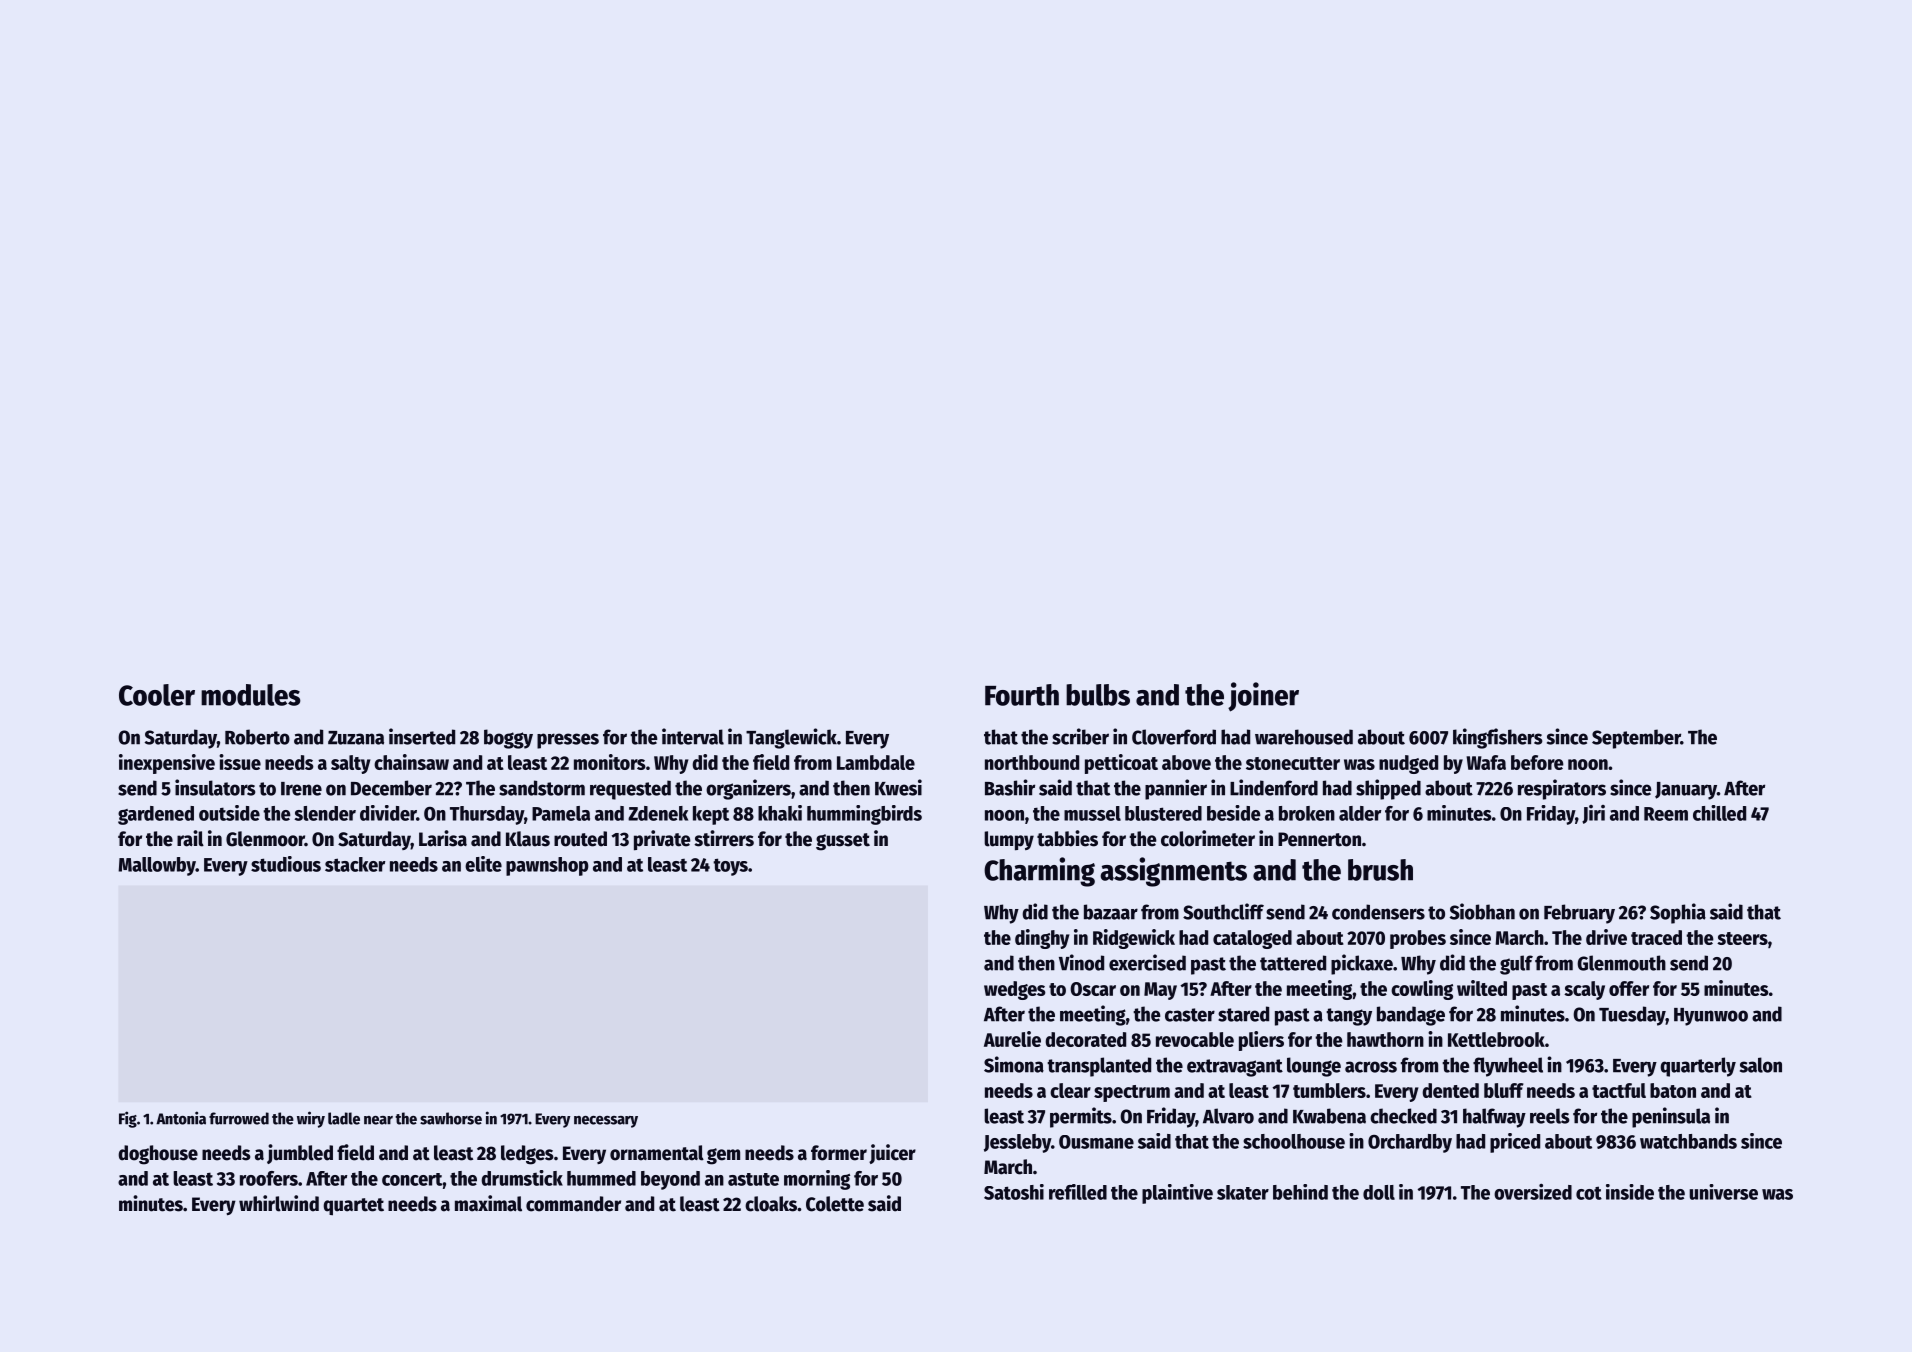 The height and width of the page is (1352, 1912). Describe the element at coordinates (1263, 697) in the page. I see `joiner` at that location.
